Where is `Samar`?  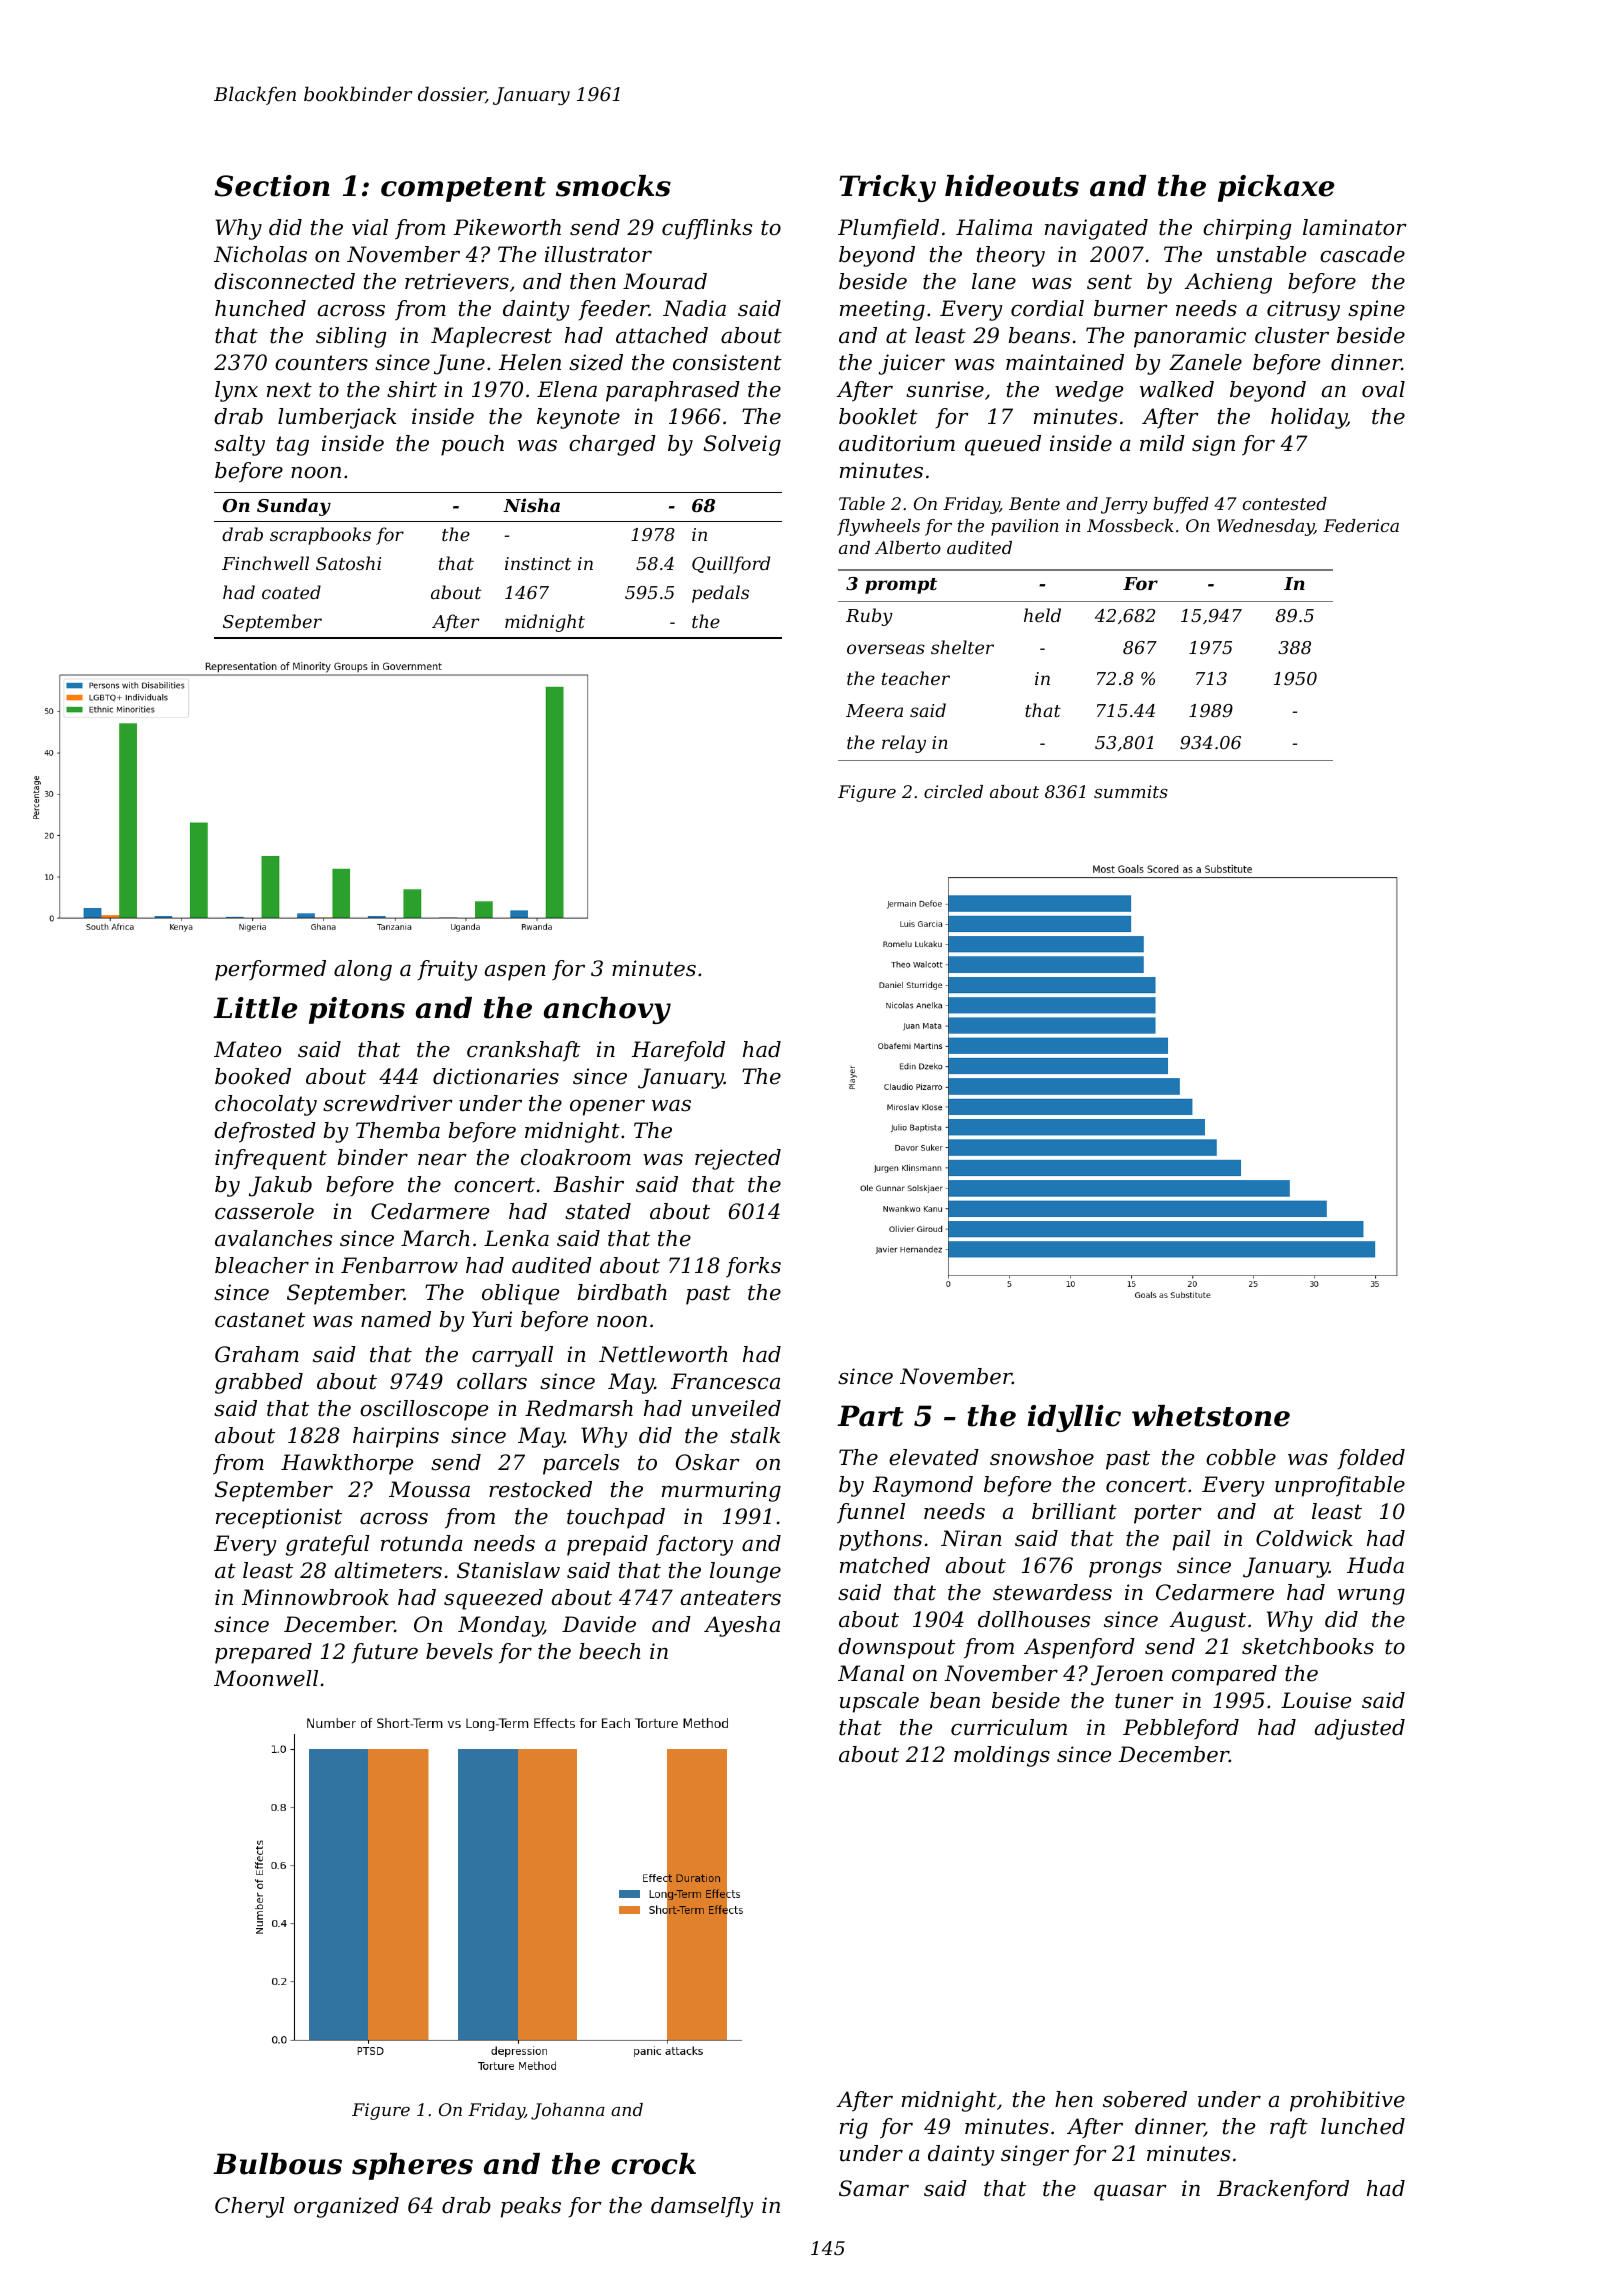
Samar is located at coordinates (874, 2188).
